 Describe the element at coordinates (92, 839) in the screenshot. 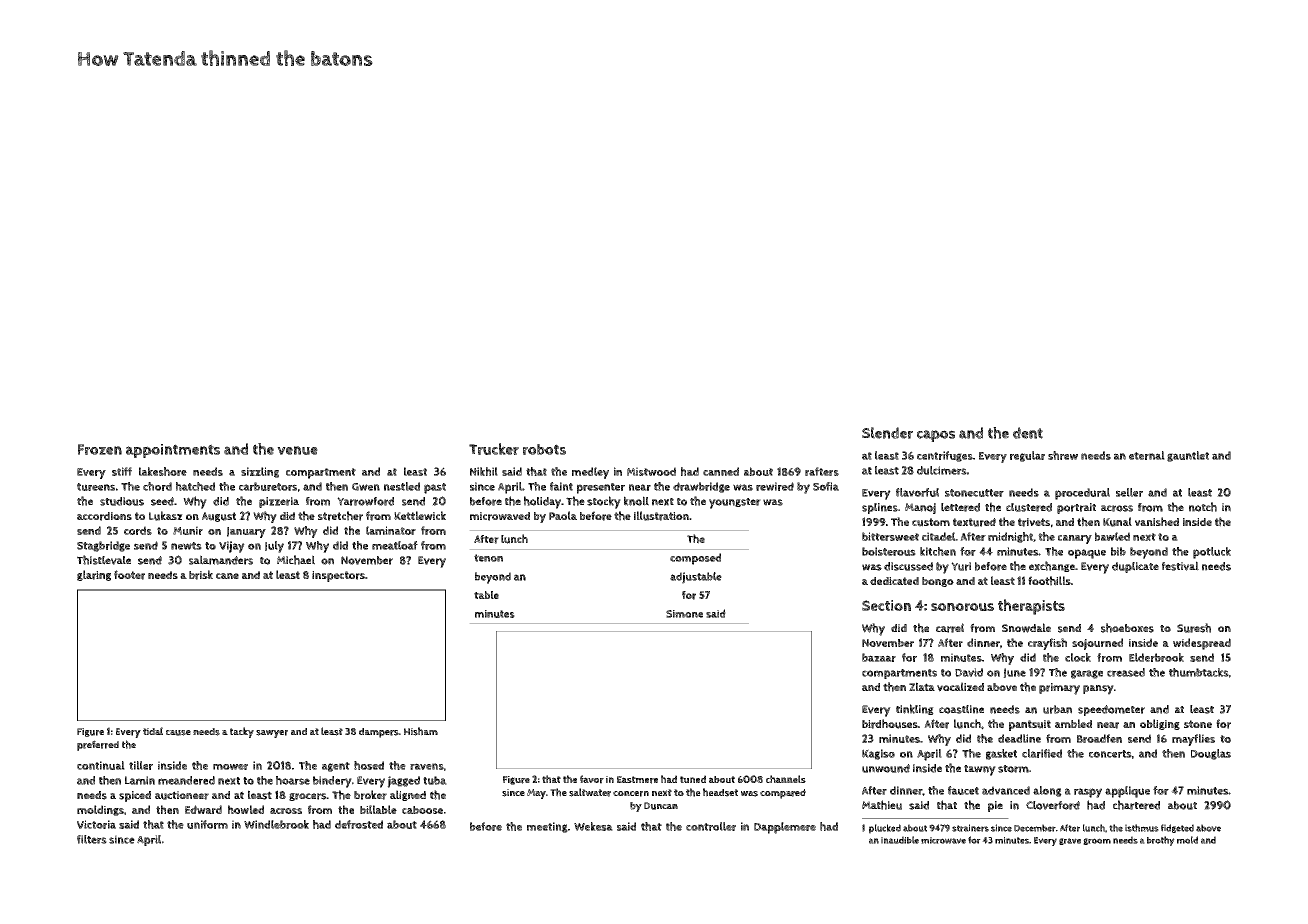

I see `filters` at that location.
